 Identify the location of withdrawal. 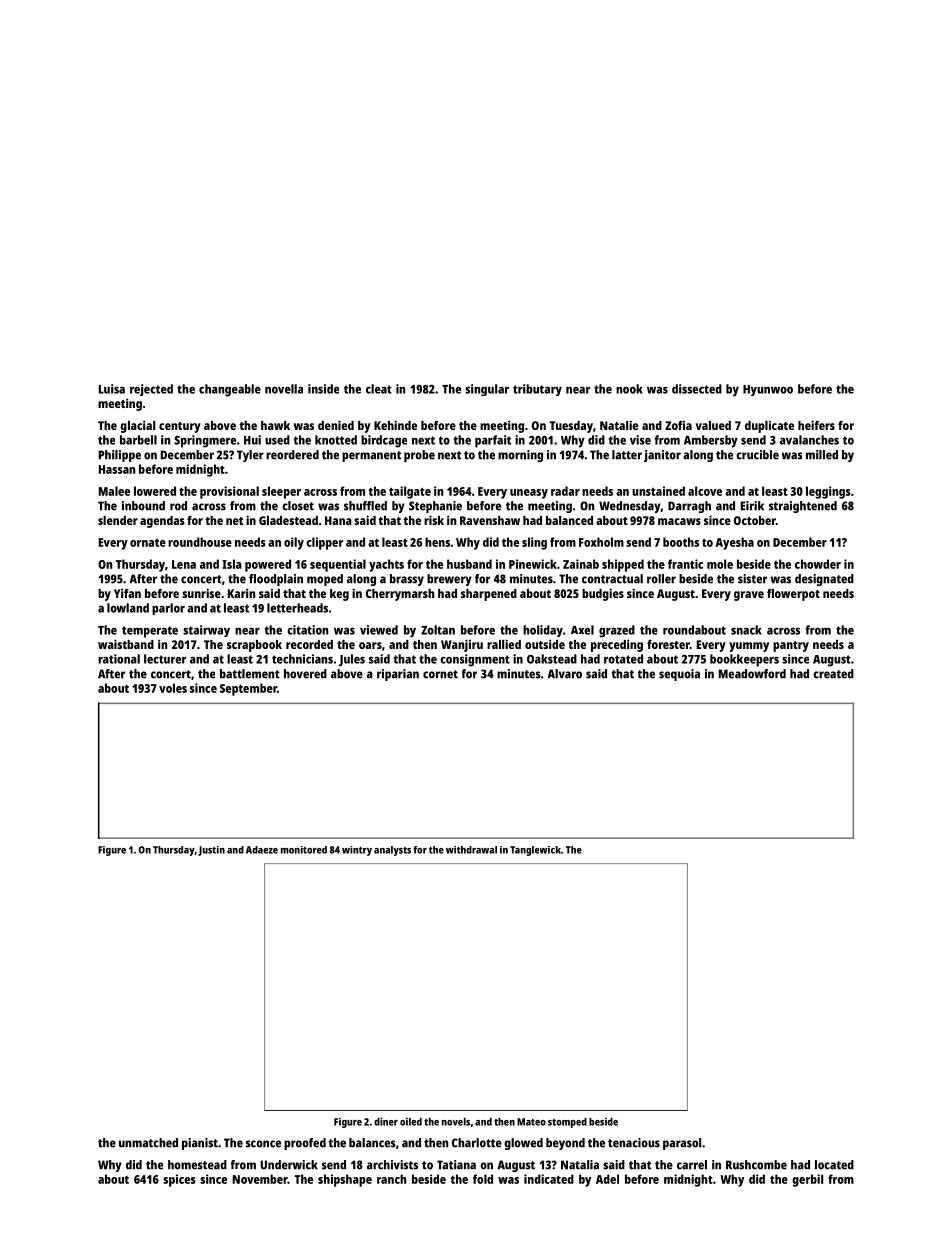
(471, 850).
